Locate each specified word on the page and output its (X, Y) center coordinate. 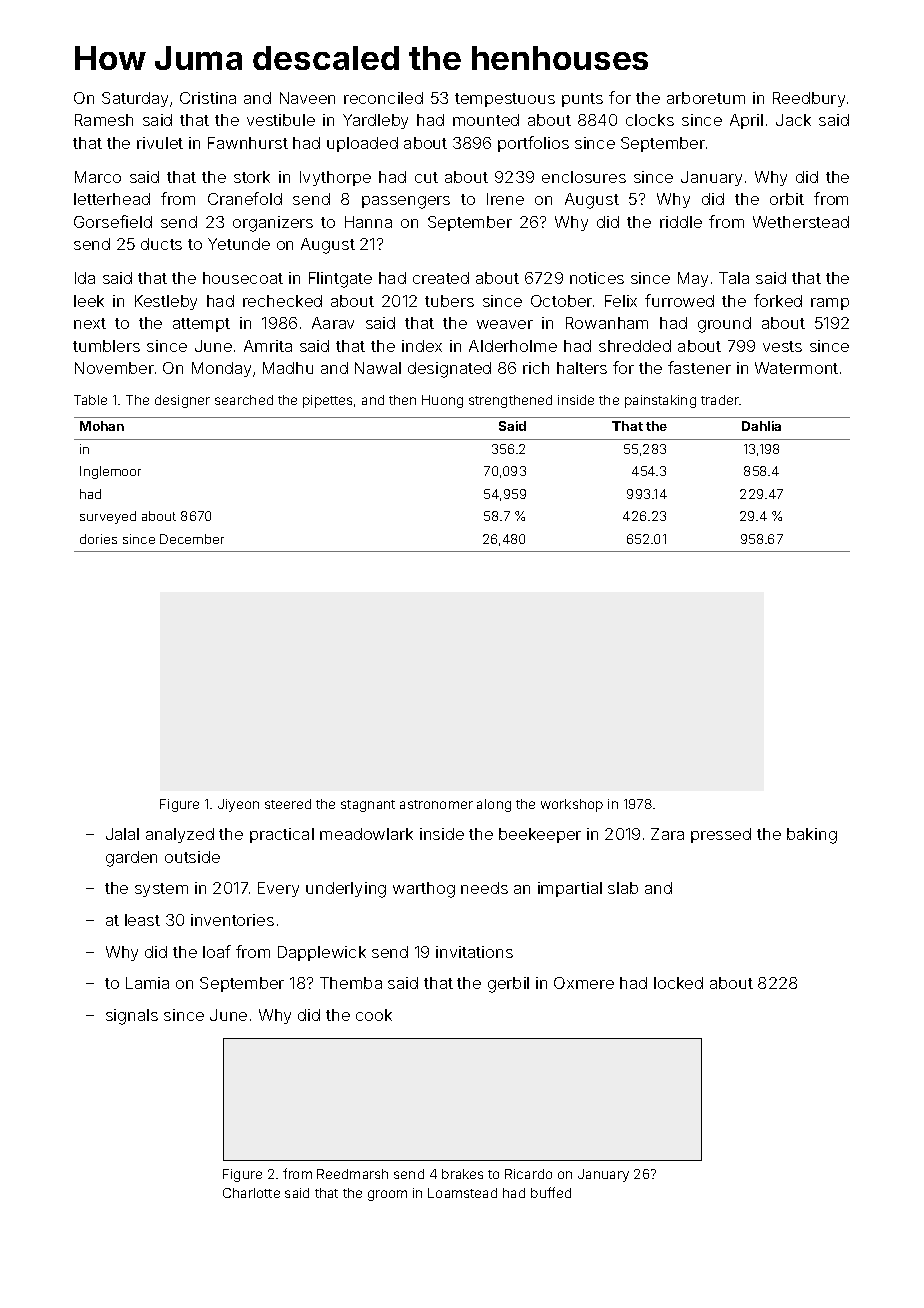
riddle (681, 222)
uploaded (362, 144)
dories (98, 539)
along (494, 805)
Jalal (122, 834)
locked (678, 983)
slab (623, 888)
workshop (572, 805)
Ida (85, 278)
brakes (462, 1174)
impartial (570, 889)
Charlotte (251, 1193)
